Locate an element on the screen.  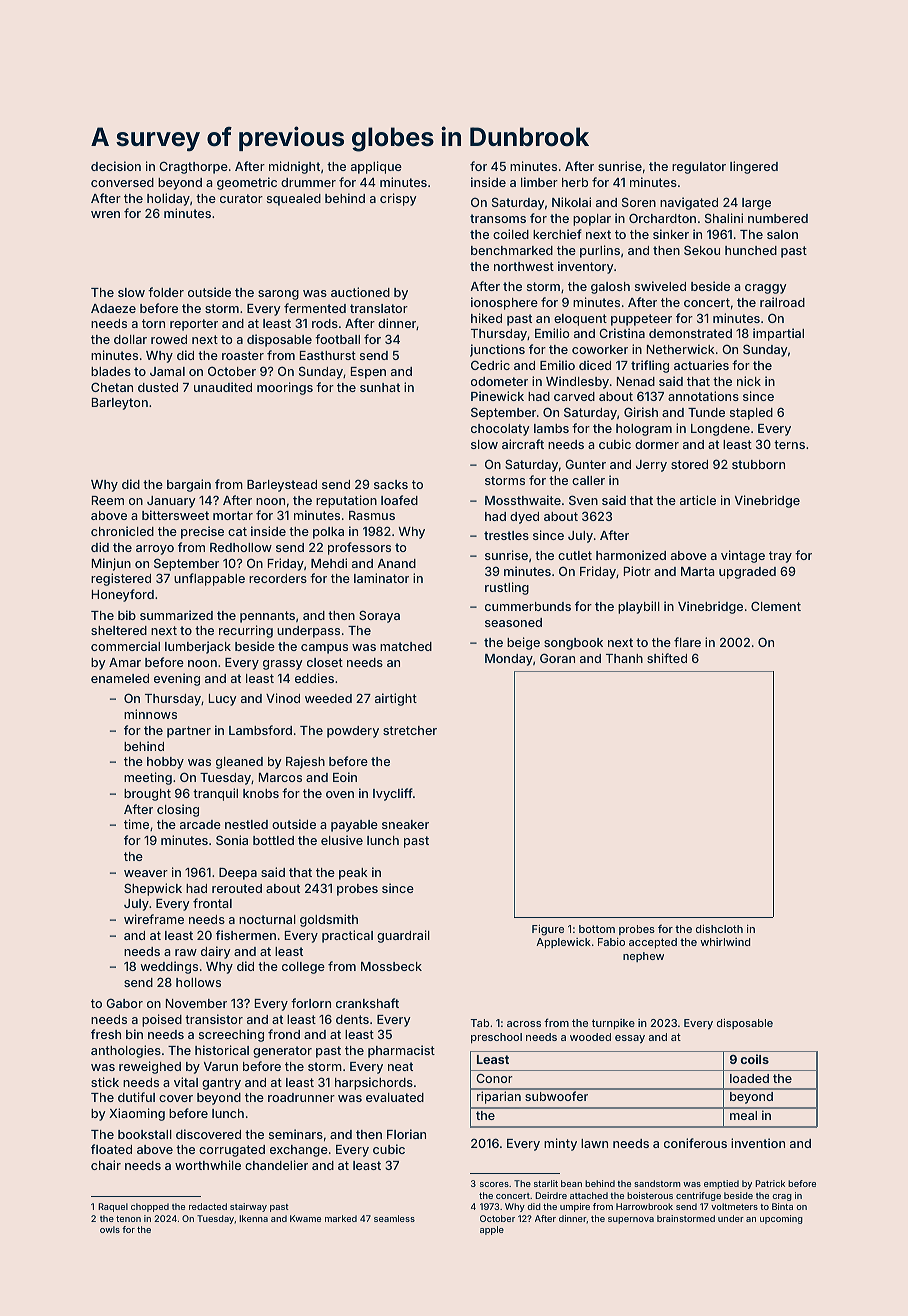
decision is located at coordinates (116, 166).
